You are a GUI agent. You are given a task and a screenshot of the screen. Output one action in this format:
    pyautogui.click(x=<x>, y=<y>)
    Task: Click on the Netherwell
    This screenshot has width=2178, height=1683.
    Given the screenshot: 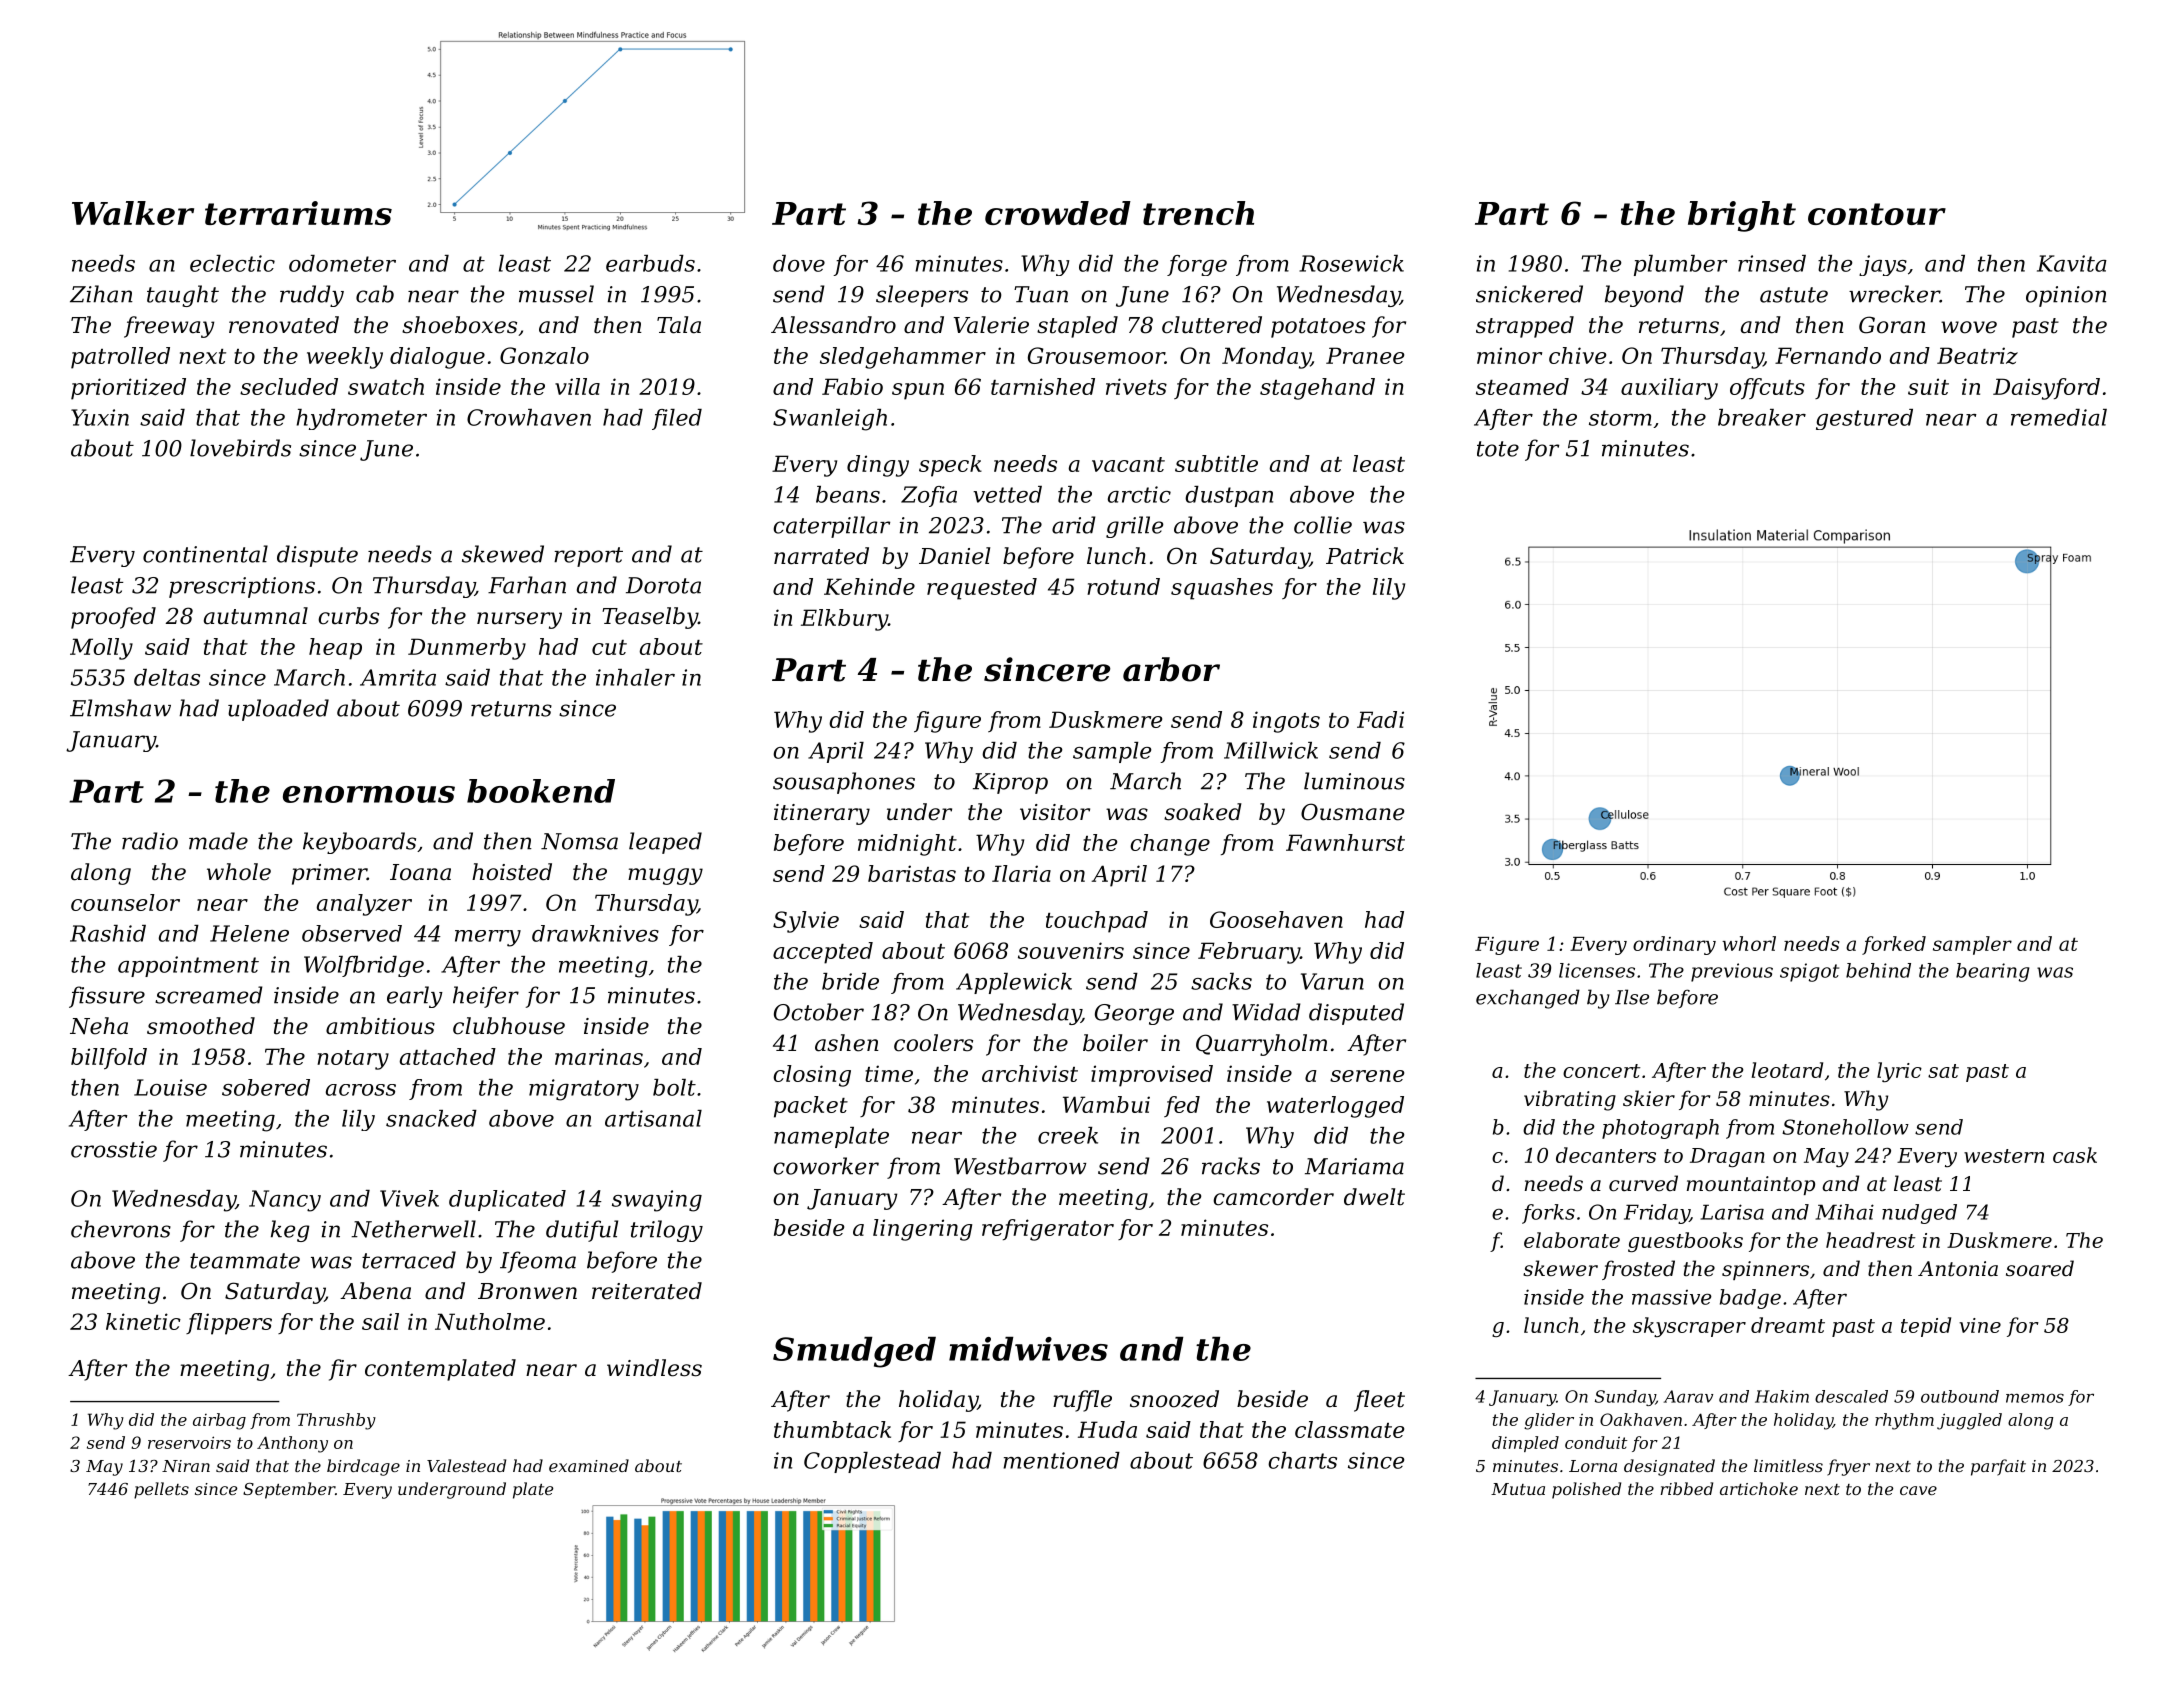 What is the action you would take?
    pyautogui.click(x=413, y=1229)
